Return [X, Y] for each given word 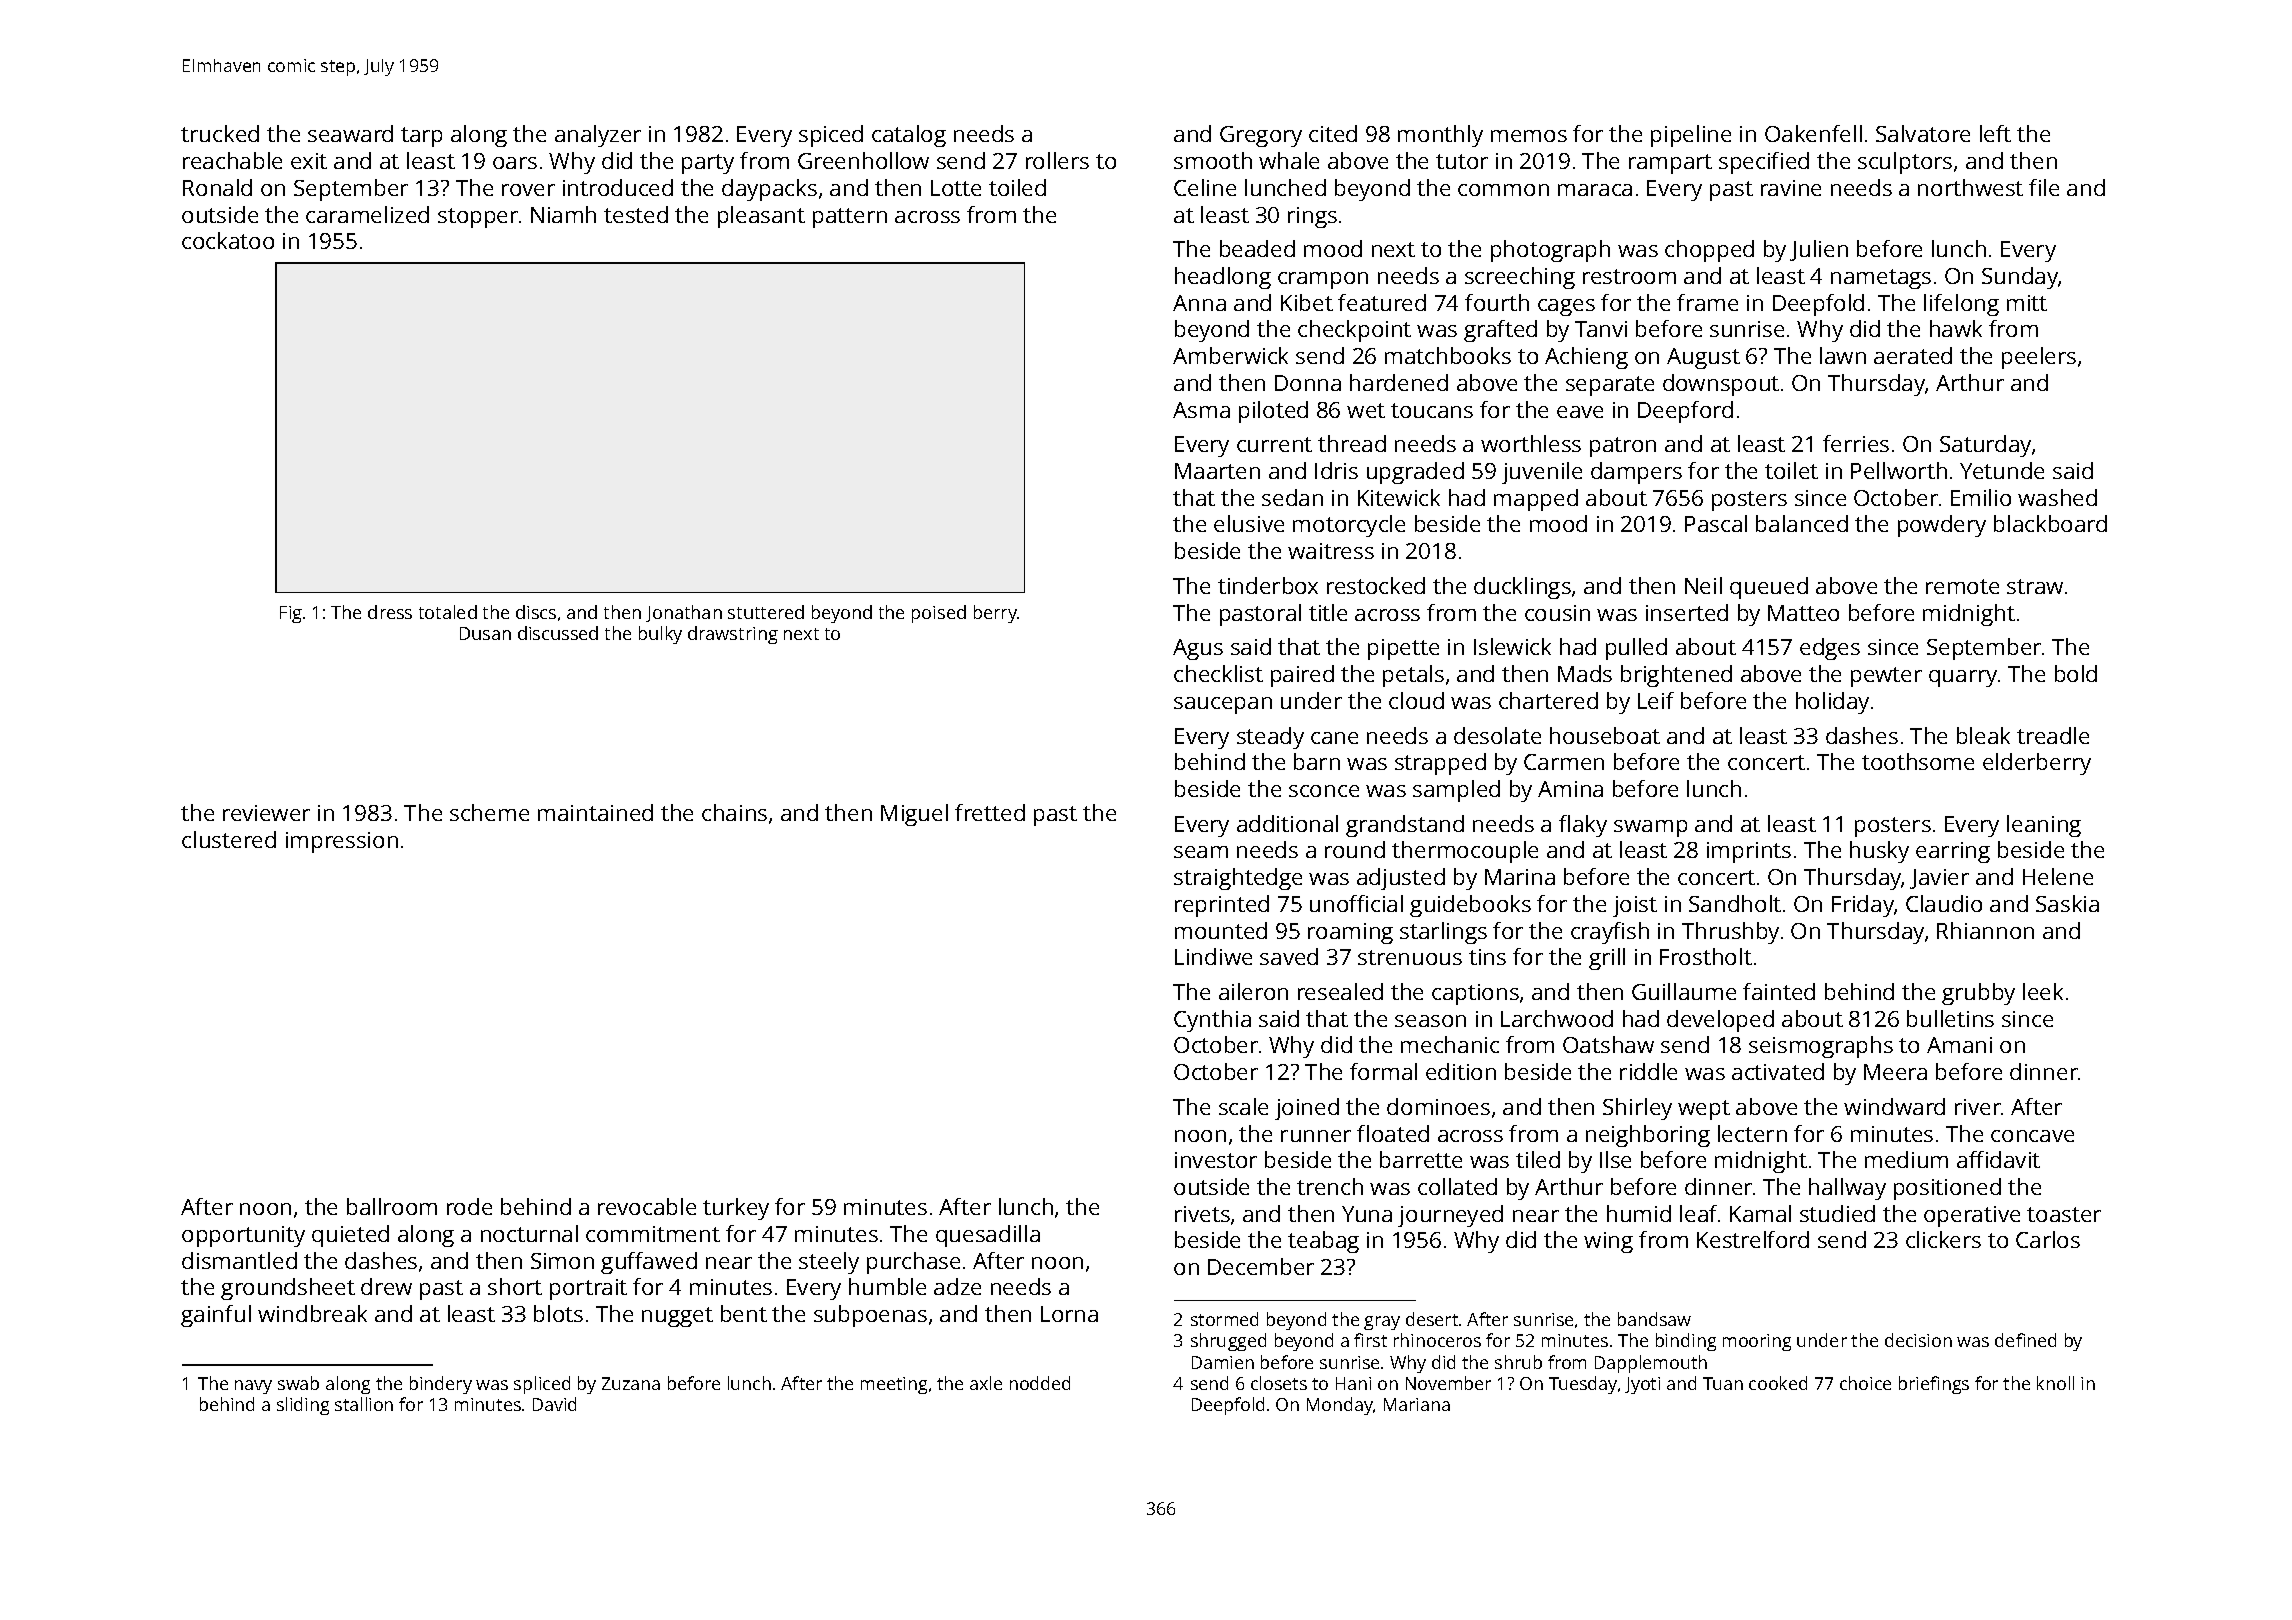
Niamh [563, 214]
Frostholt [1706, 956]
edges [1830, 649]
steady [1270, 738]
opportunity [243, 1236]
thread [1352, 443]
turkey [736, 1209]
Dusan [485, 633]
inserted [1687, 612]
